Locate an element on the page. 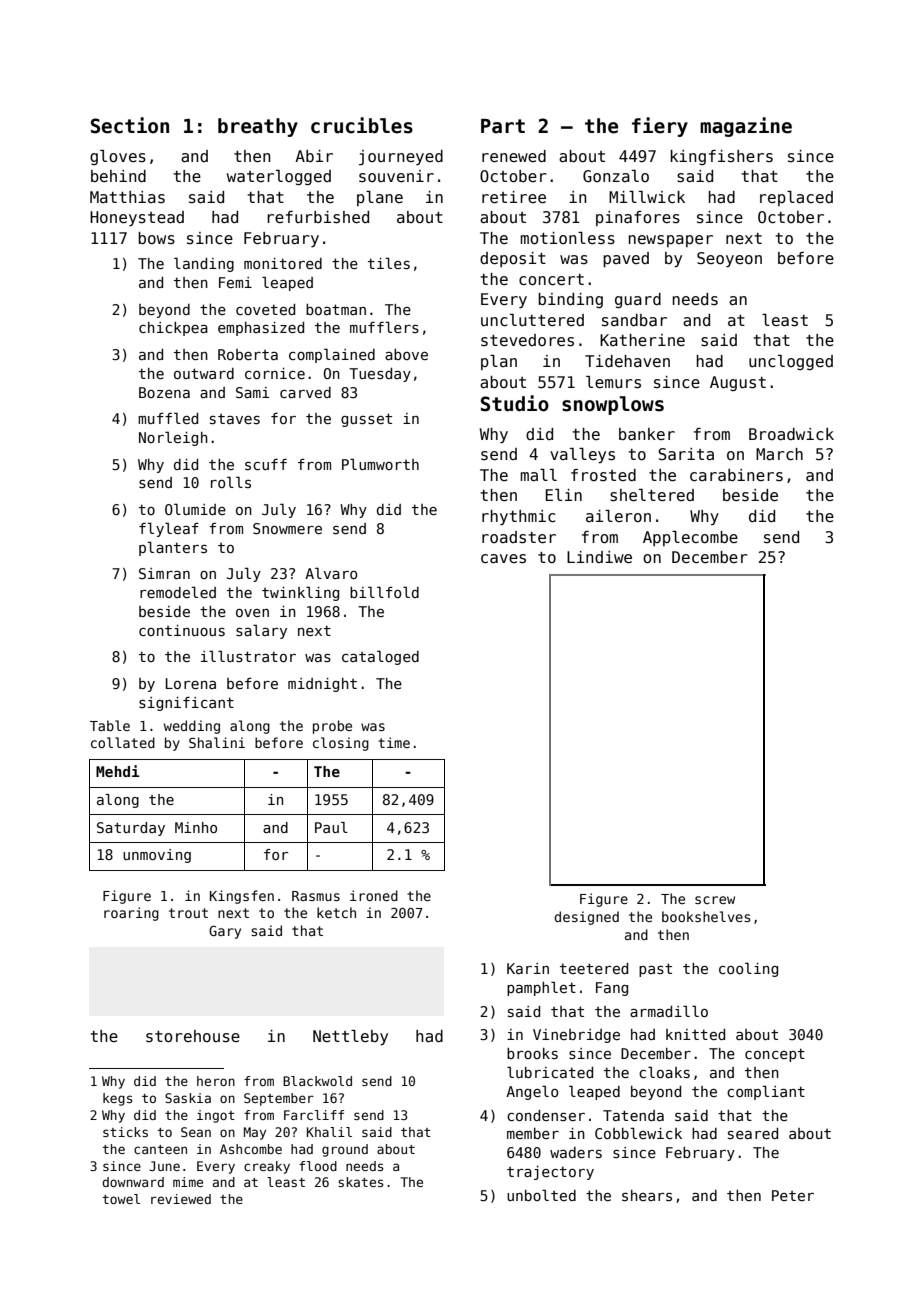 The width and height of the page is (924, 1308). Peter is located at coordinates (793, 1195).
